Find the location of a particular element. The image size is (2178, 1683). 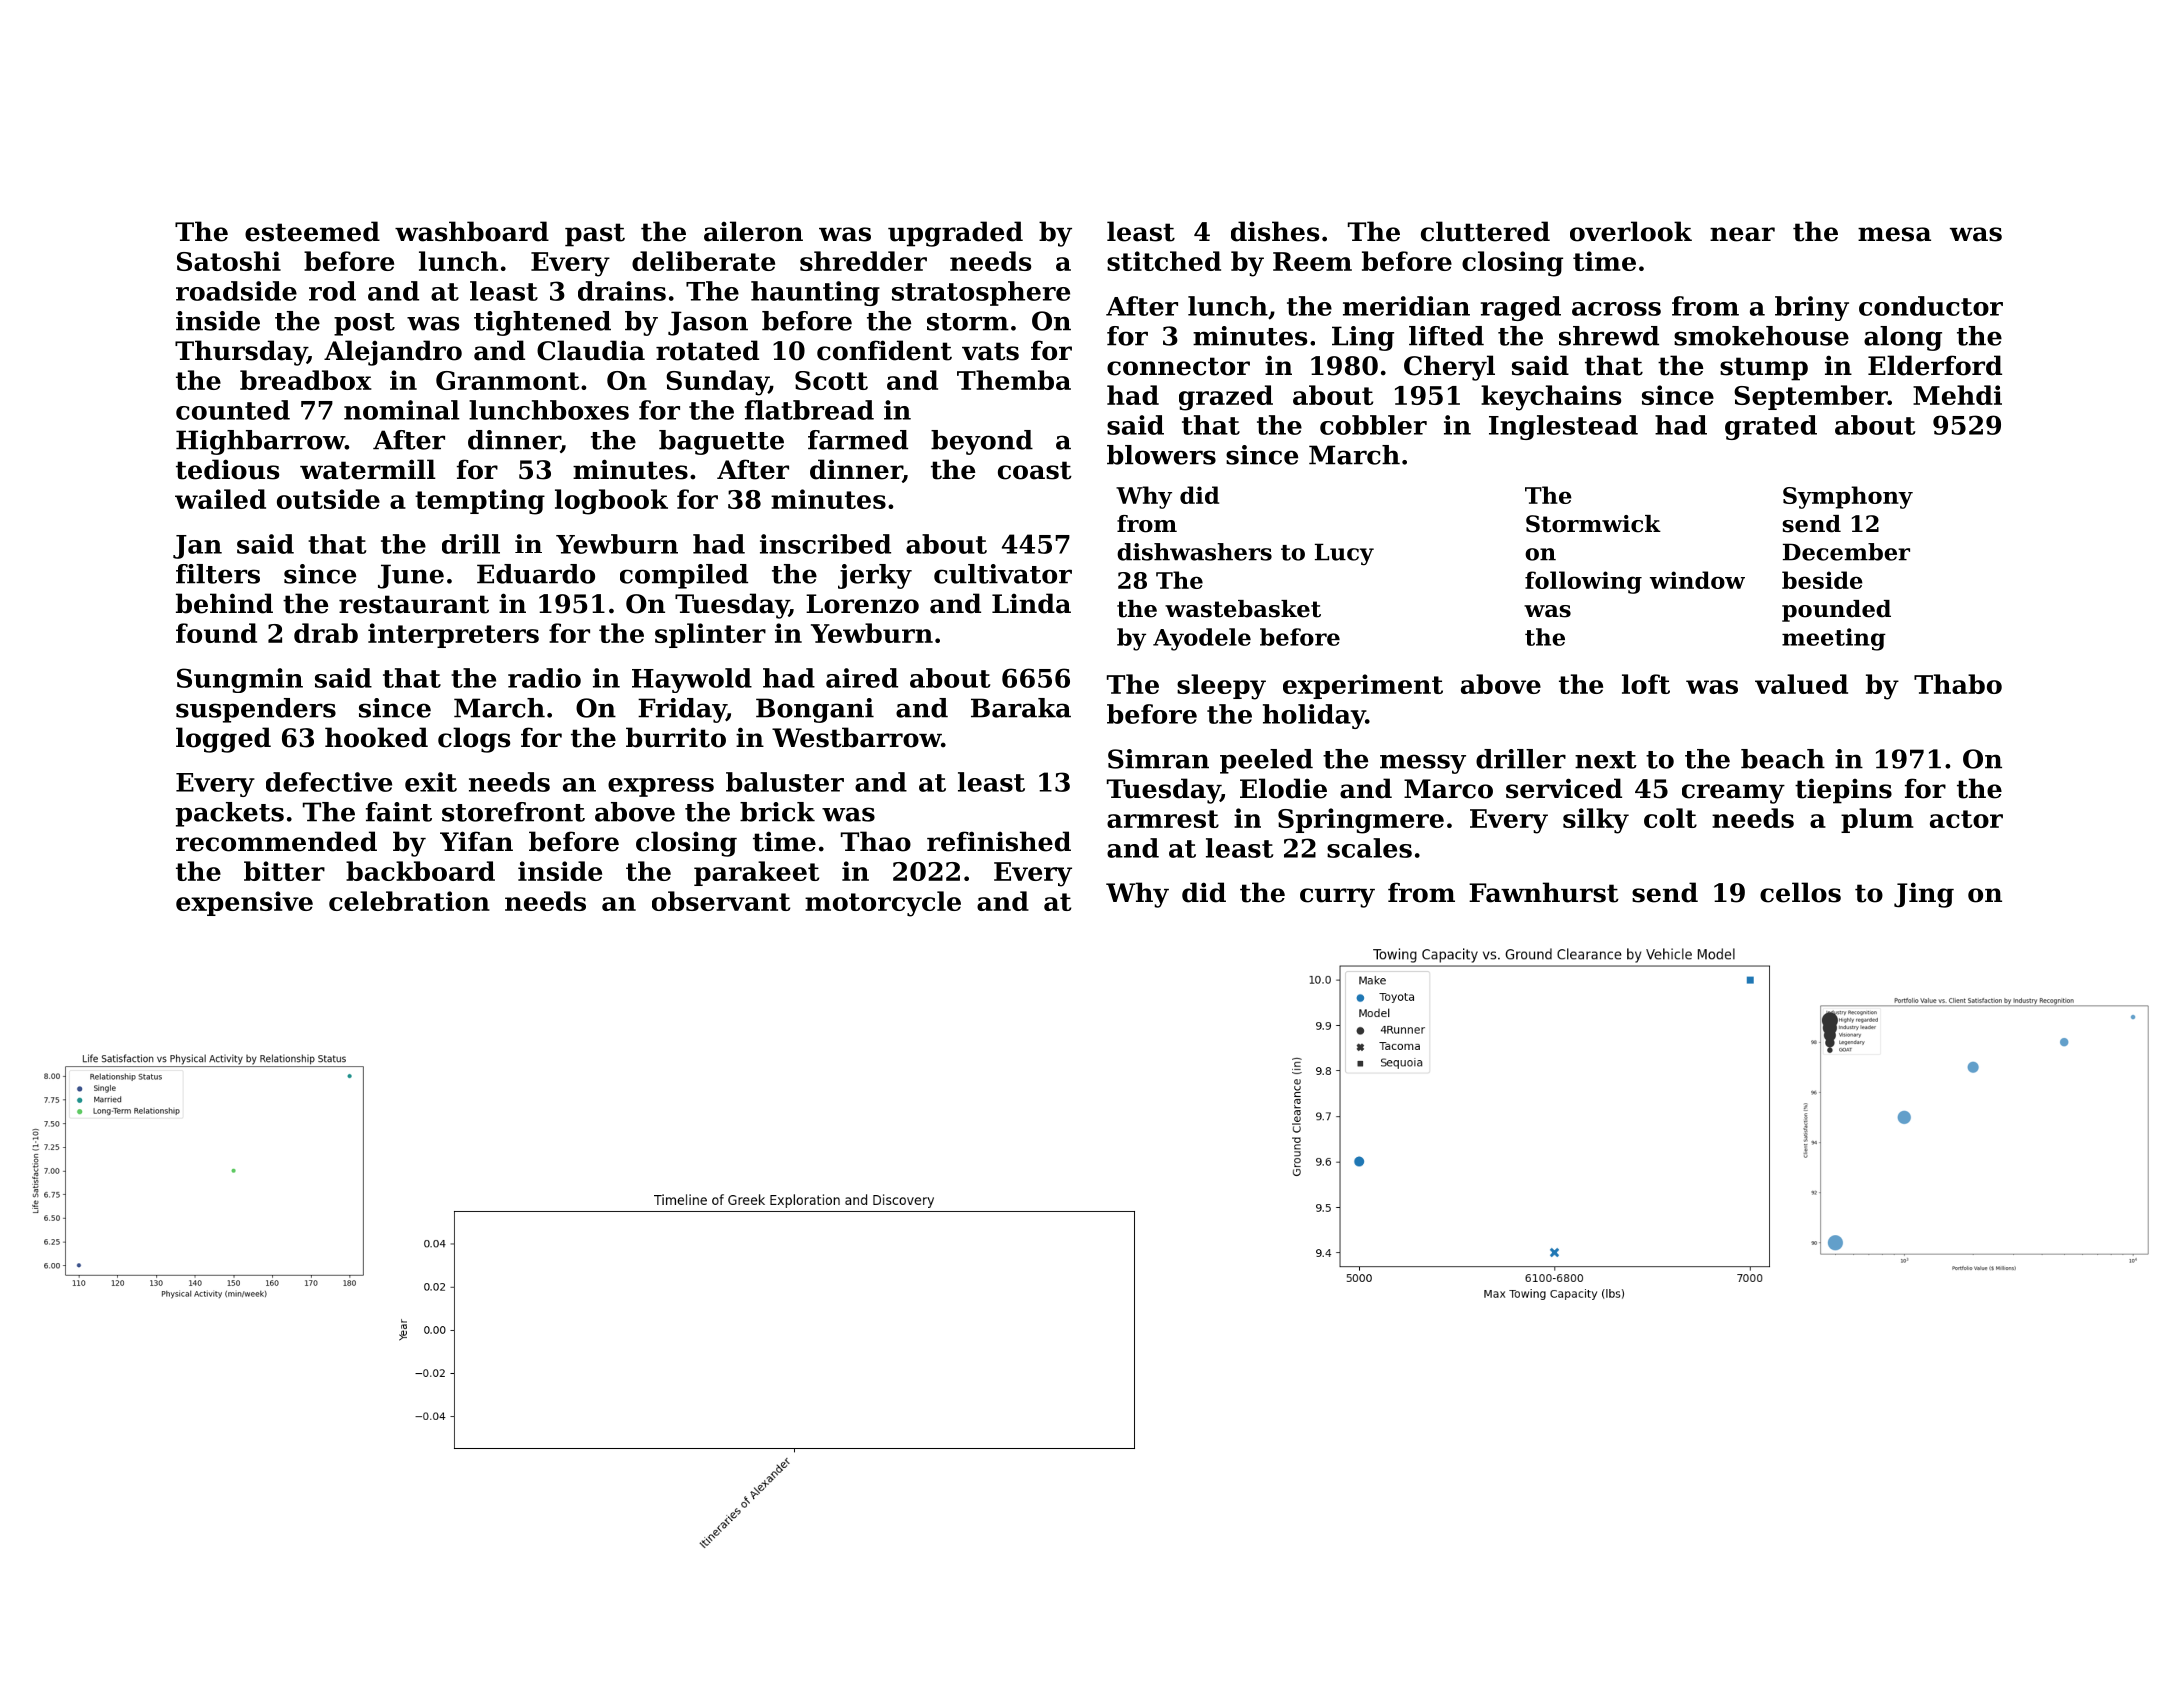

dishes is located at coordinates (1275, 231).
